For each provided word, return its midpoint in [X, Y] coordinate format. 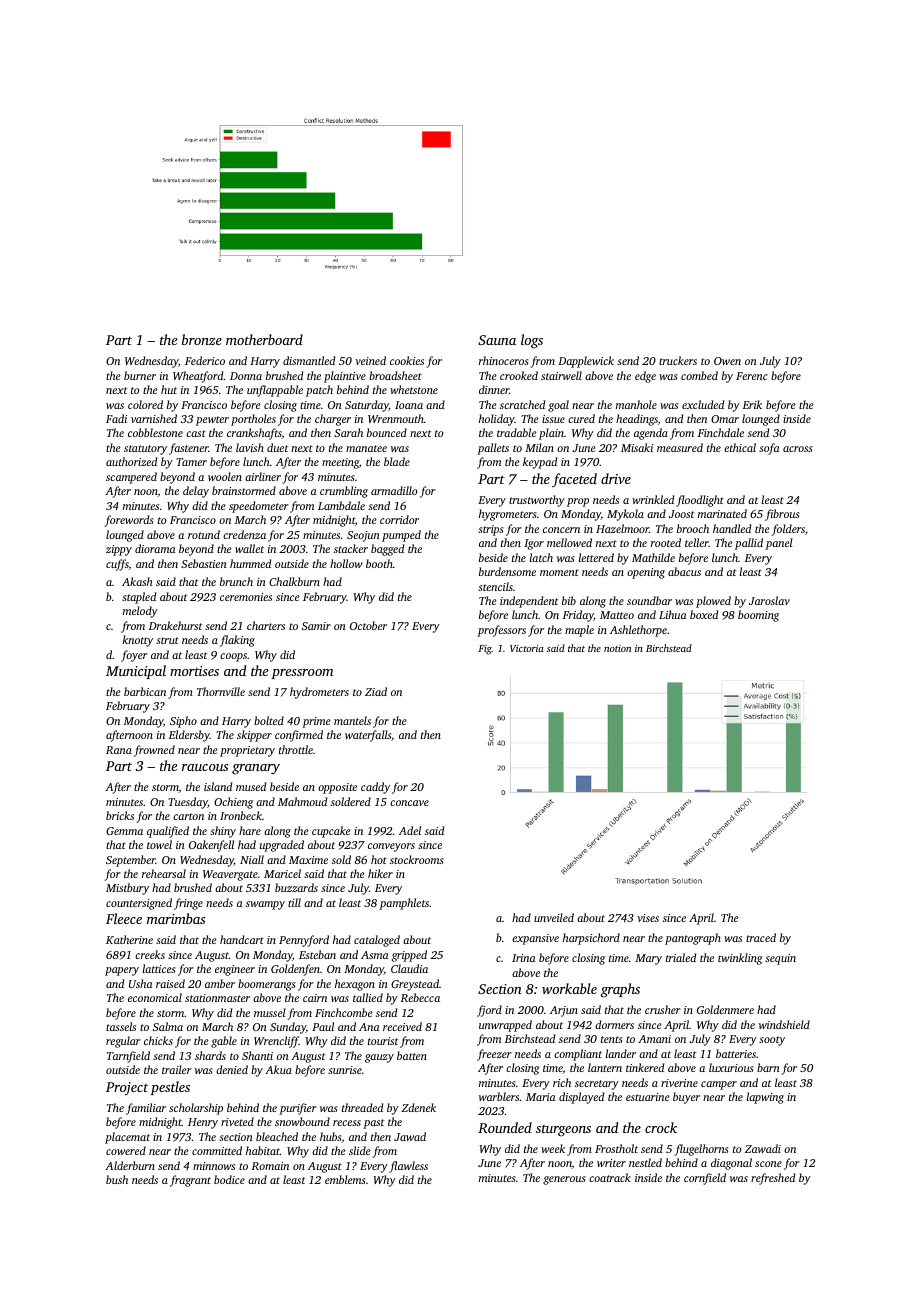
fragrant [190, 1181]
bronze [202, 339]
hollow [346, 563]
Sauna [497, 340]
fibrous [782, 515]
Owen [727, 361]
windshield [784, 1024]
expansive [535, 939]
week [553, 1148]
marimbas [176, 918]
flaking [237, 641]
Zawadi [763, 1148]
